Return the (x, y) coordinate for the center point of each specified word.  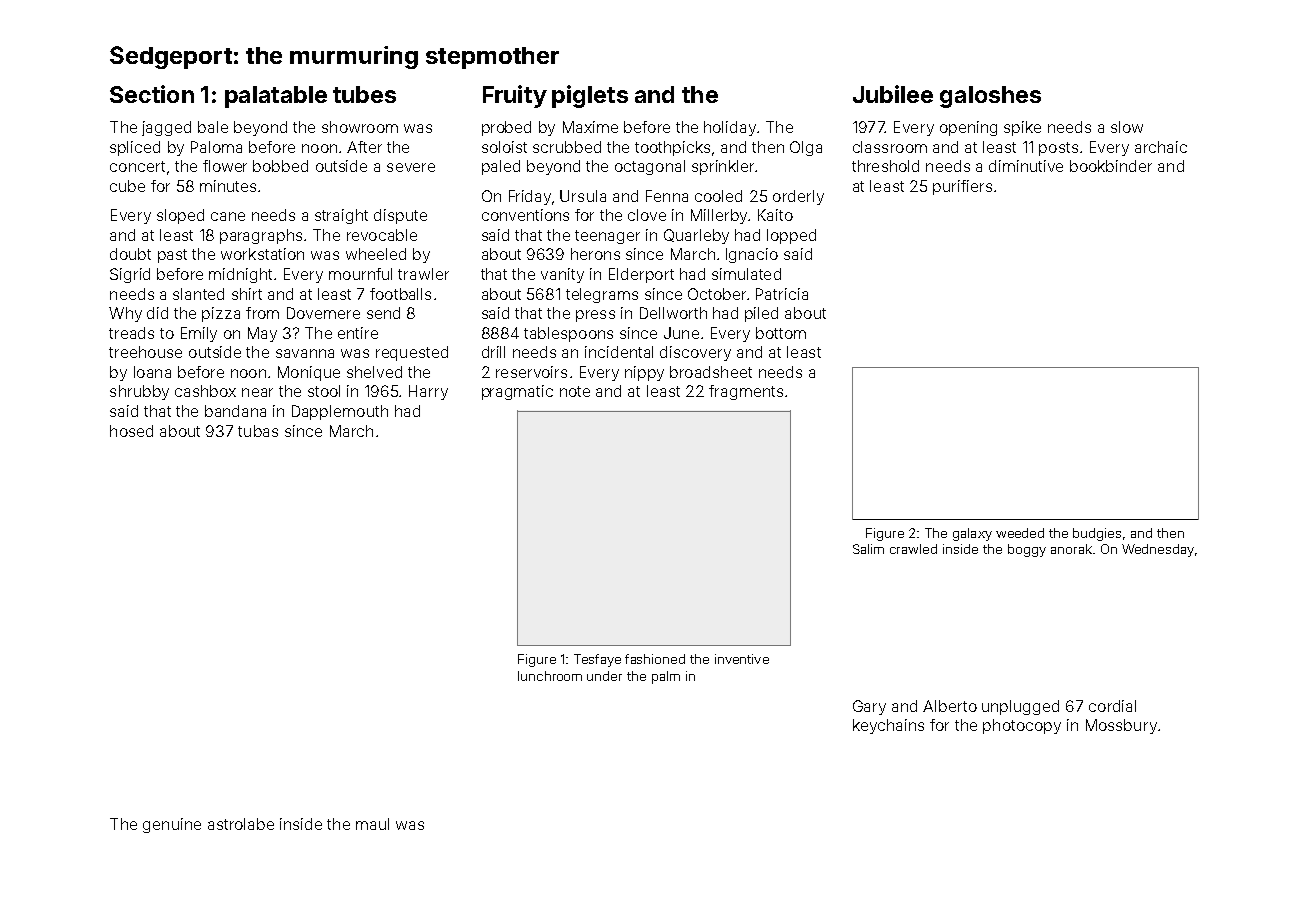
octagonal (650, 167)
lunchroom (550, 676)
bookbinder (1111, 166)
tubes (364, 94)
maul (372, 824)
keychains (888, 726)
